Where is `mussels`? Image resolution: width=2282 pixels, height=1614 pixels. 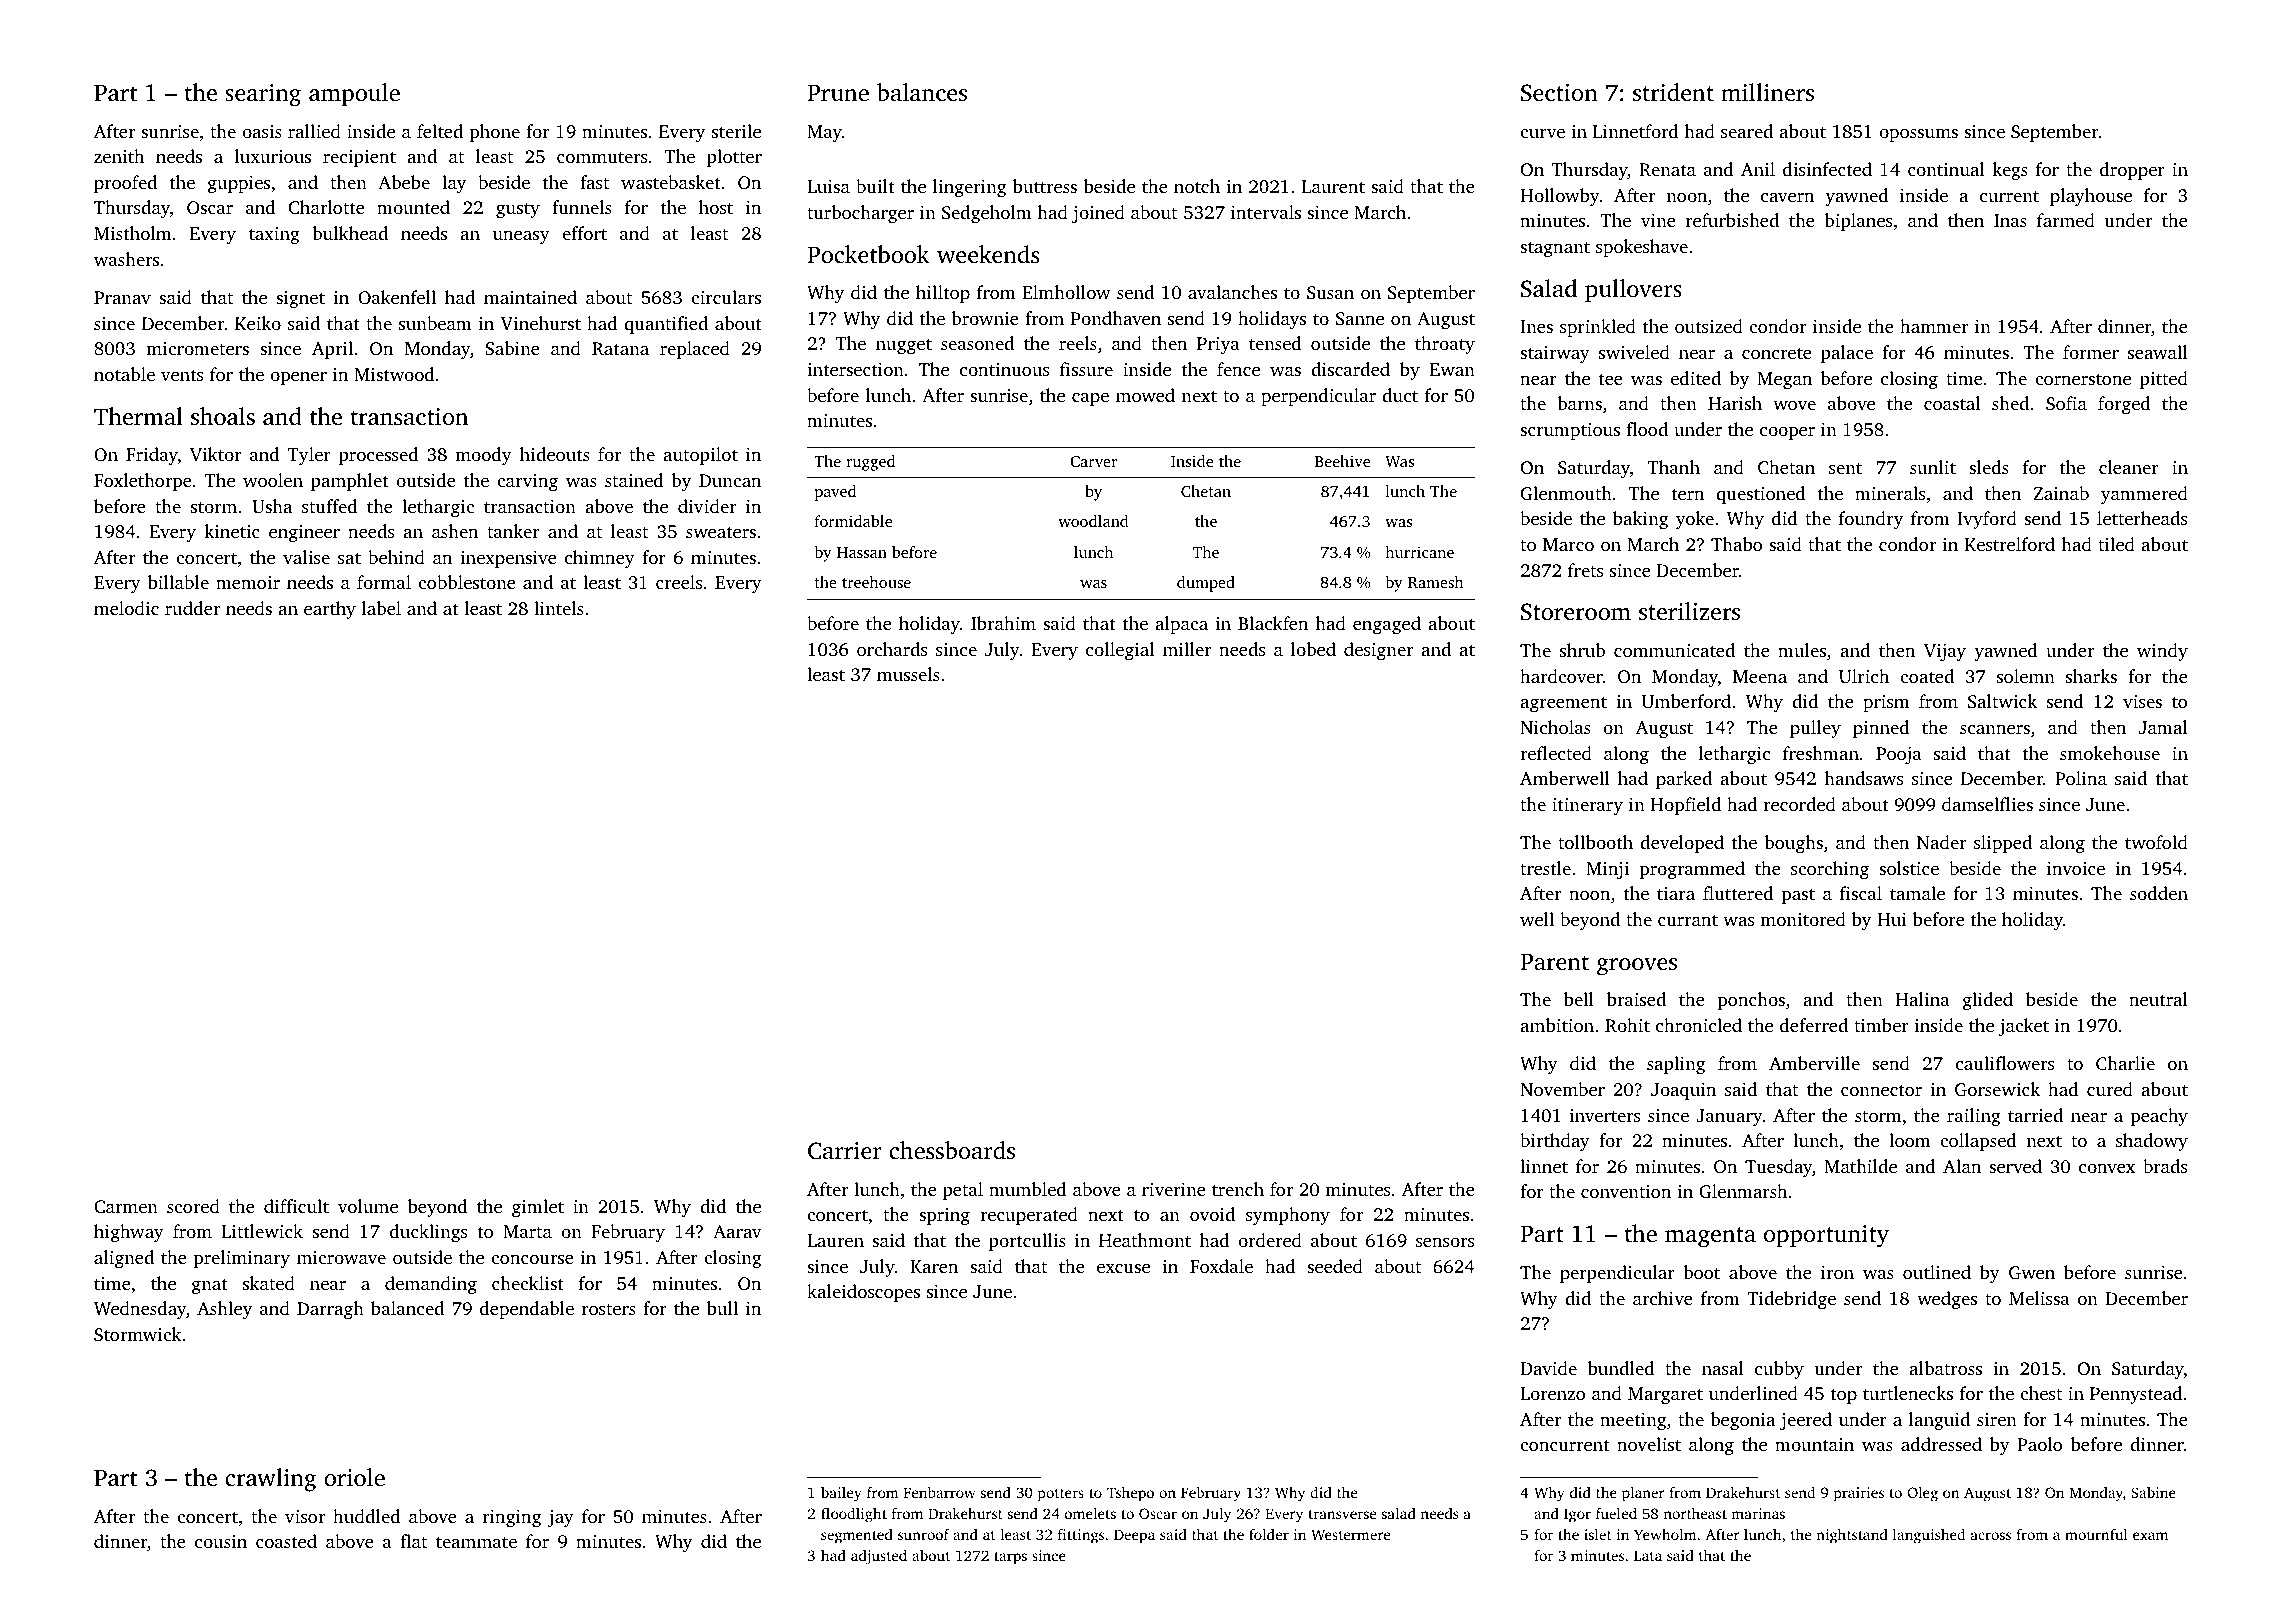 mussels is located at coordinates (908, 674).
